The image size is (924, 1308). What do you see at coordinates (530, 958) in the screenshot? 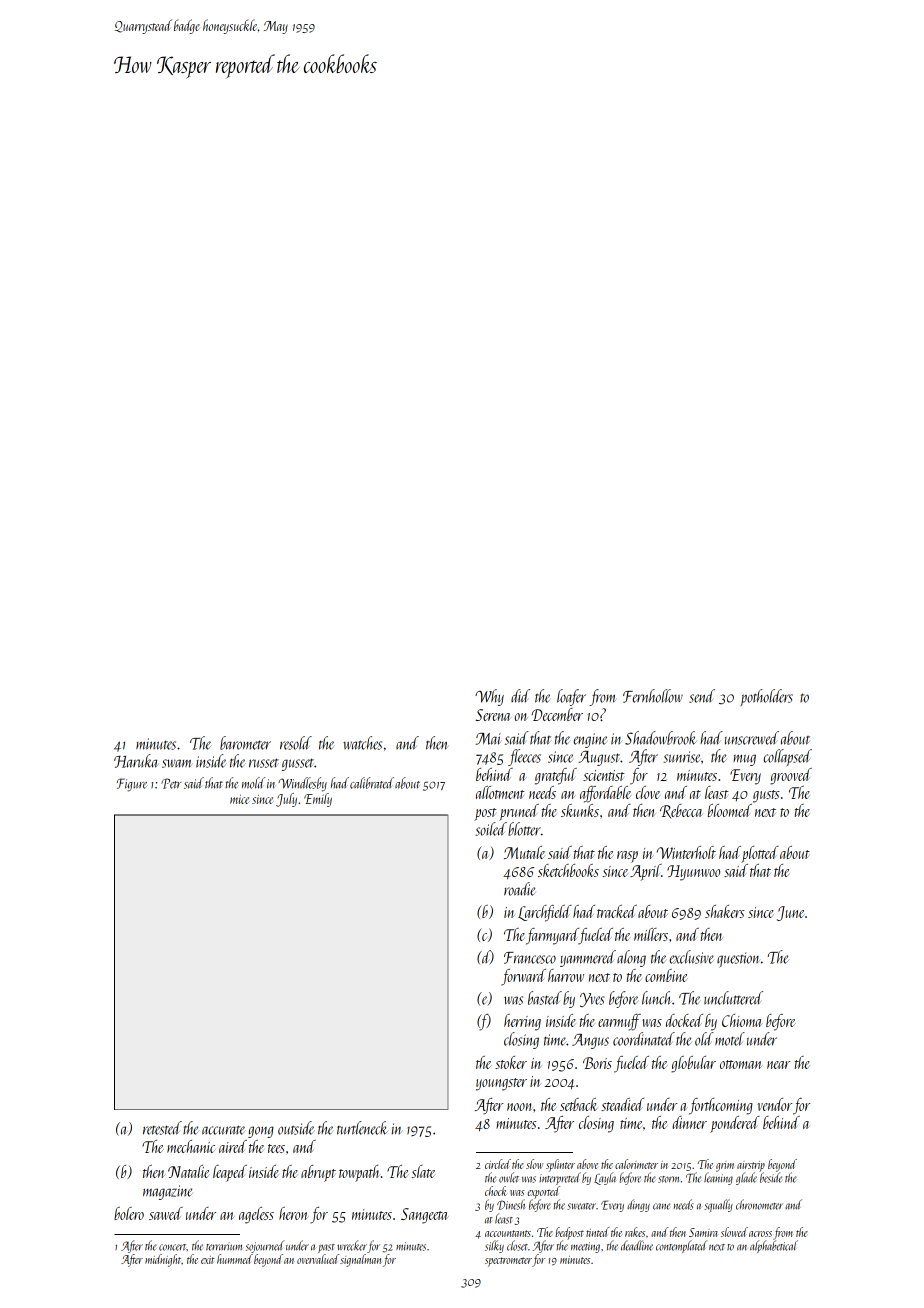
I see `Francesco` at bounding box center [530, 958].
